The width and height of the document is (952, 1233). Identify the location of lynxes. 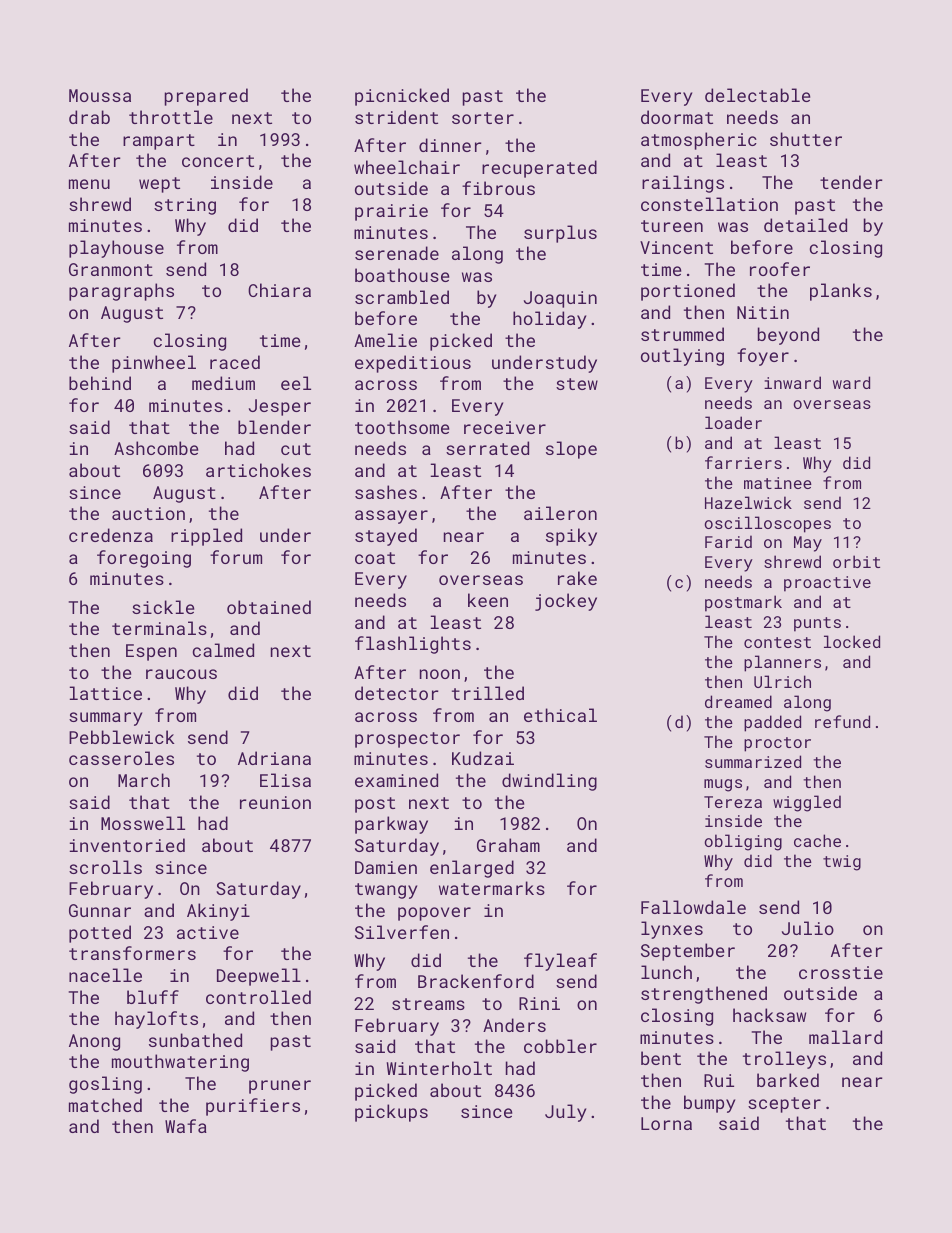
(672, 930).
